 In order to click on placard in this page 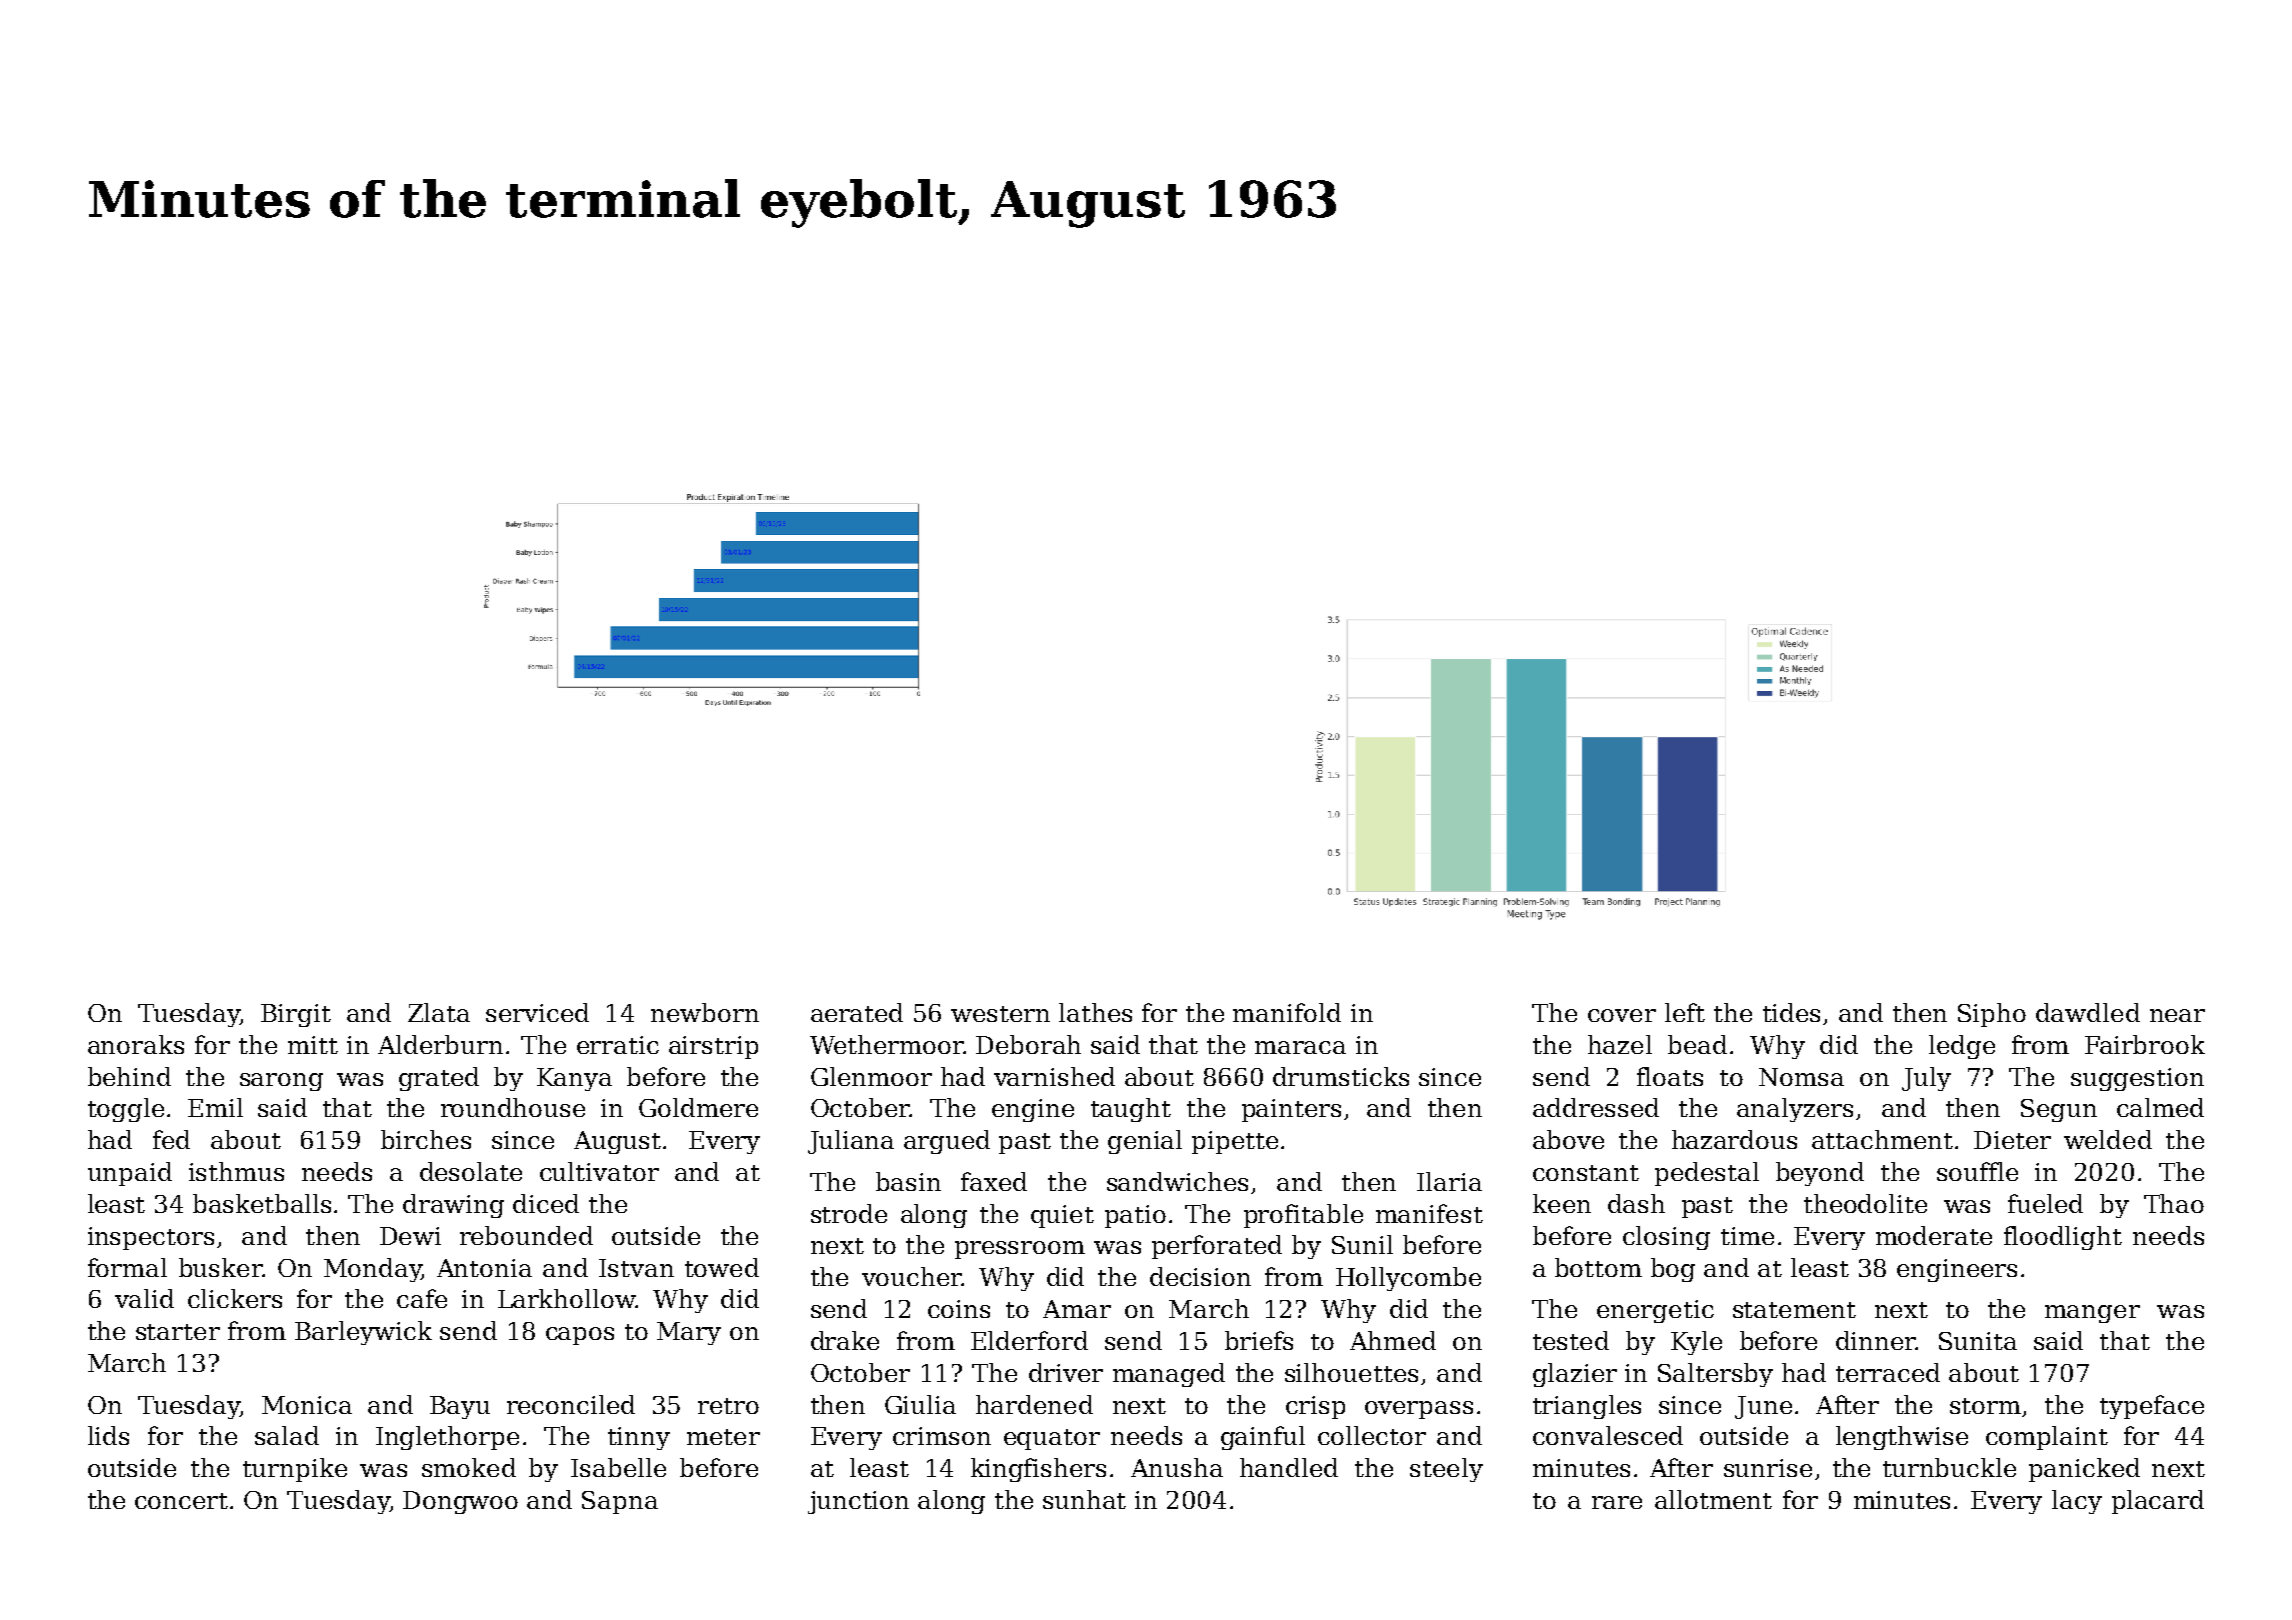, I will do `click(2158, 1502)`.
